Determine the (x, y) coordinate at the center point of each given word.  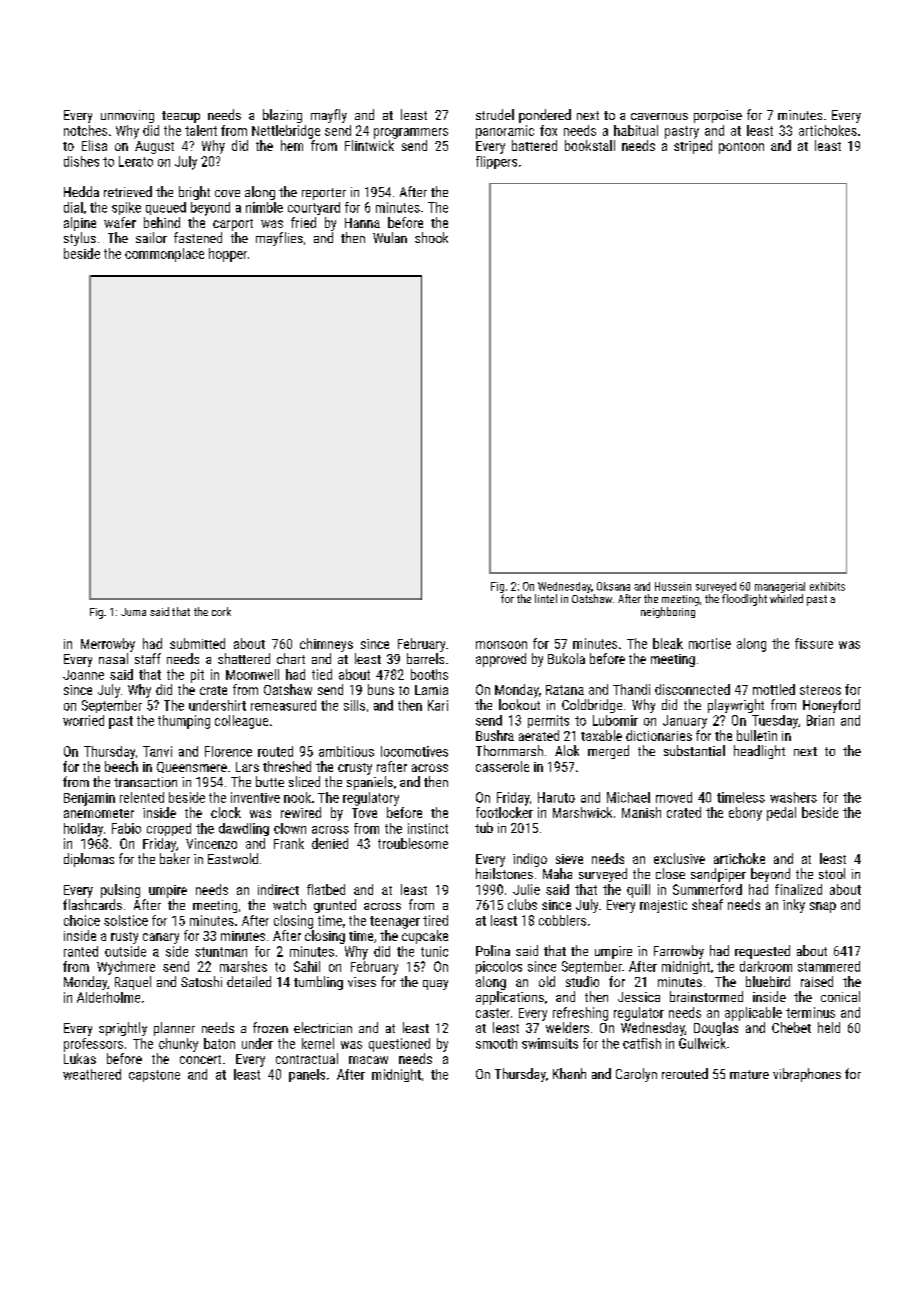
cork (221, 611)
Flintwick (369, 145)
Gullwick (702, 1043)
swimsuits (550, 1043)
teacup (181, 117)
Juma (133, 612)
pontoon (741, 148)
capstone (154, 1076)
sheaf (707, 904)
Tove (364, 813)
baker (175, 858)
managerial (780, 587)
